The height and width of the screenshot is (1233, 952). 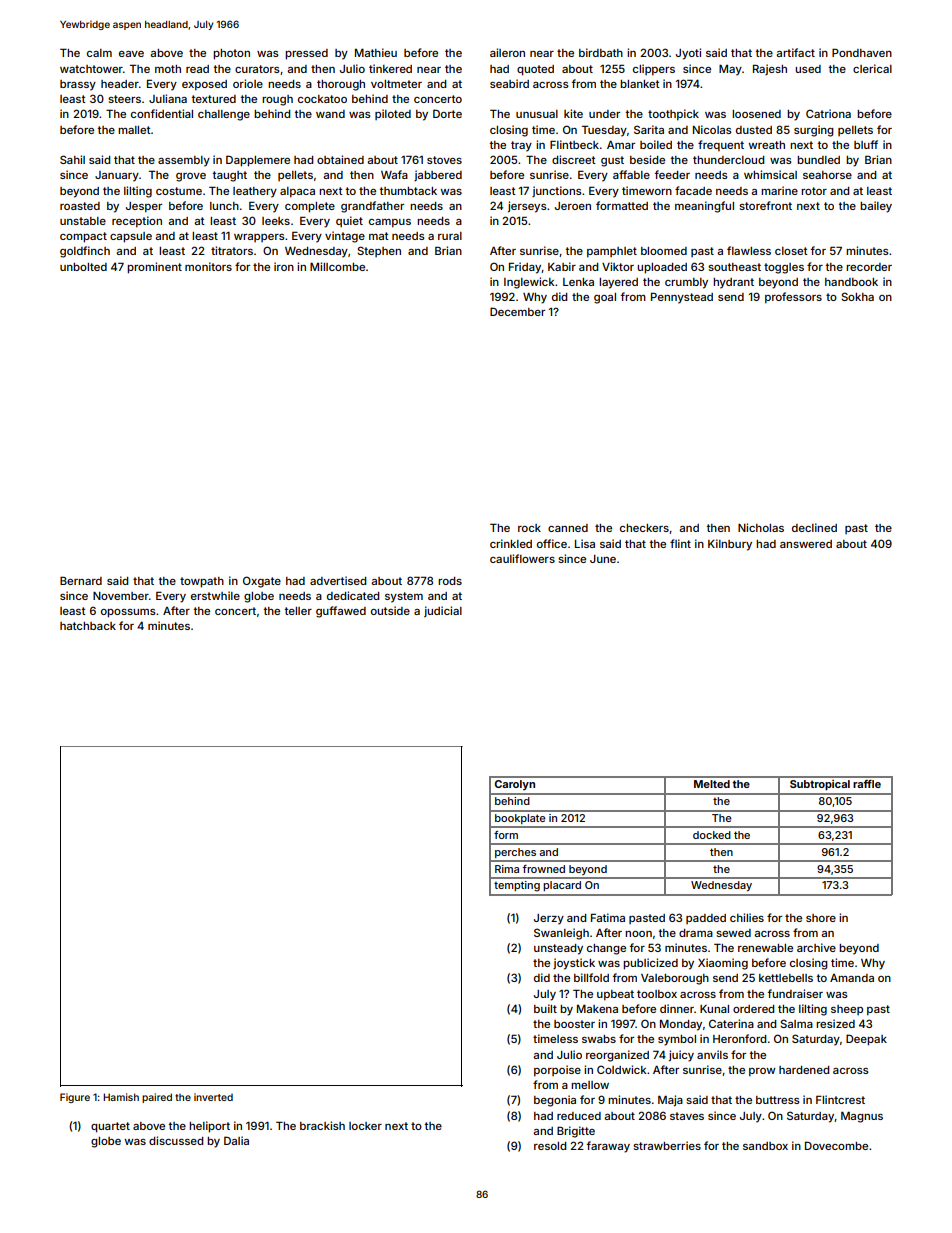 What do you see at coordinates (262, 582) in the screenshot?
I see `Oxgate` at bounding box center [262, 582].
